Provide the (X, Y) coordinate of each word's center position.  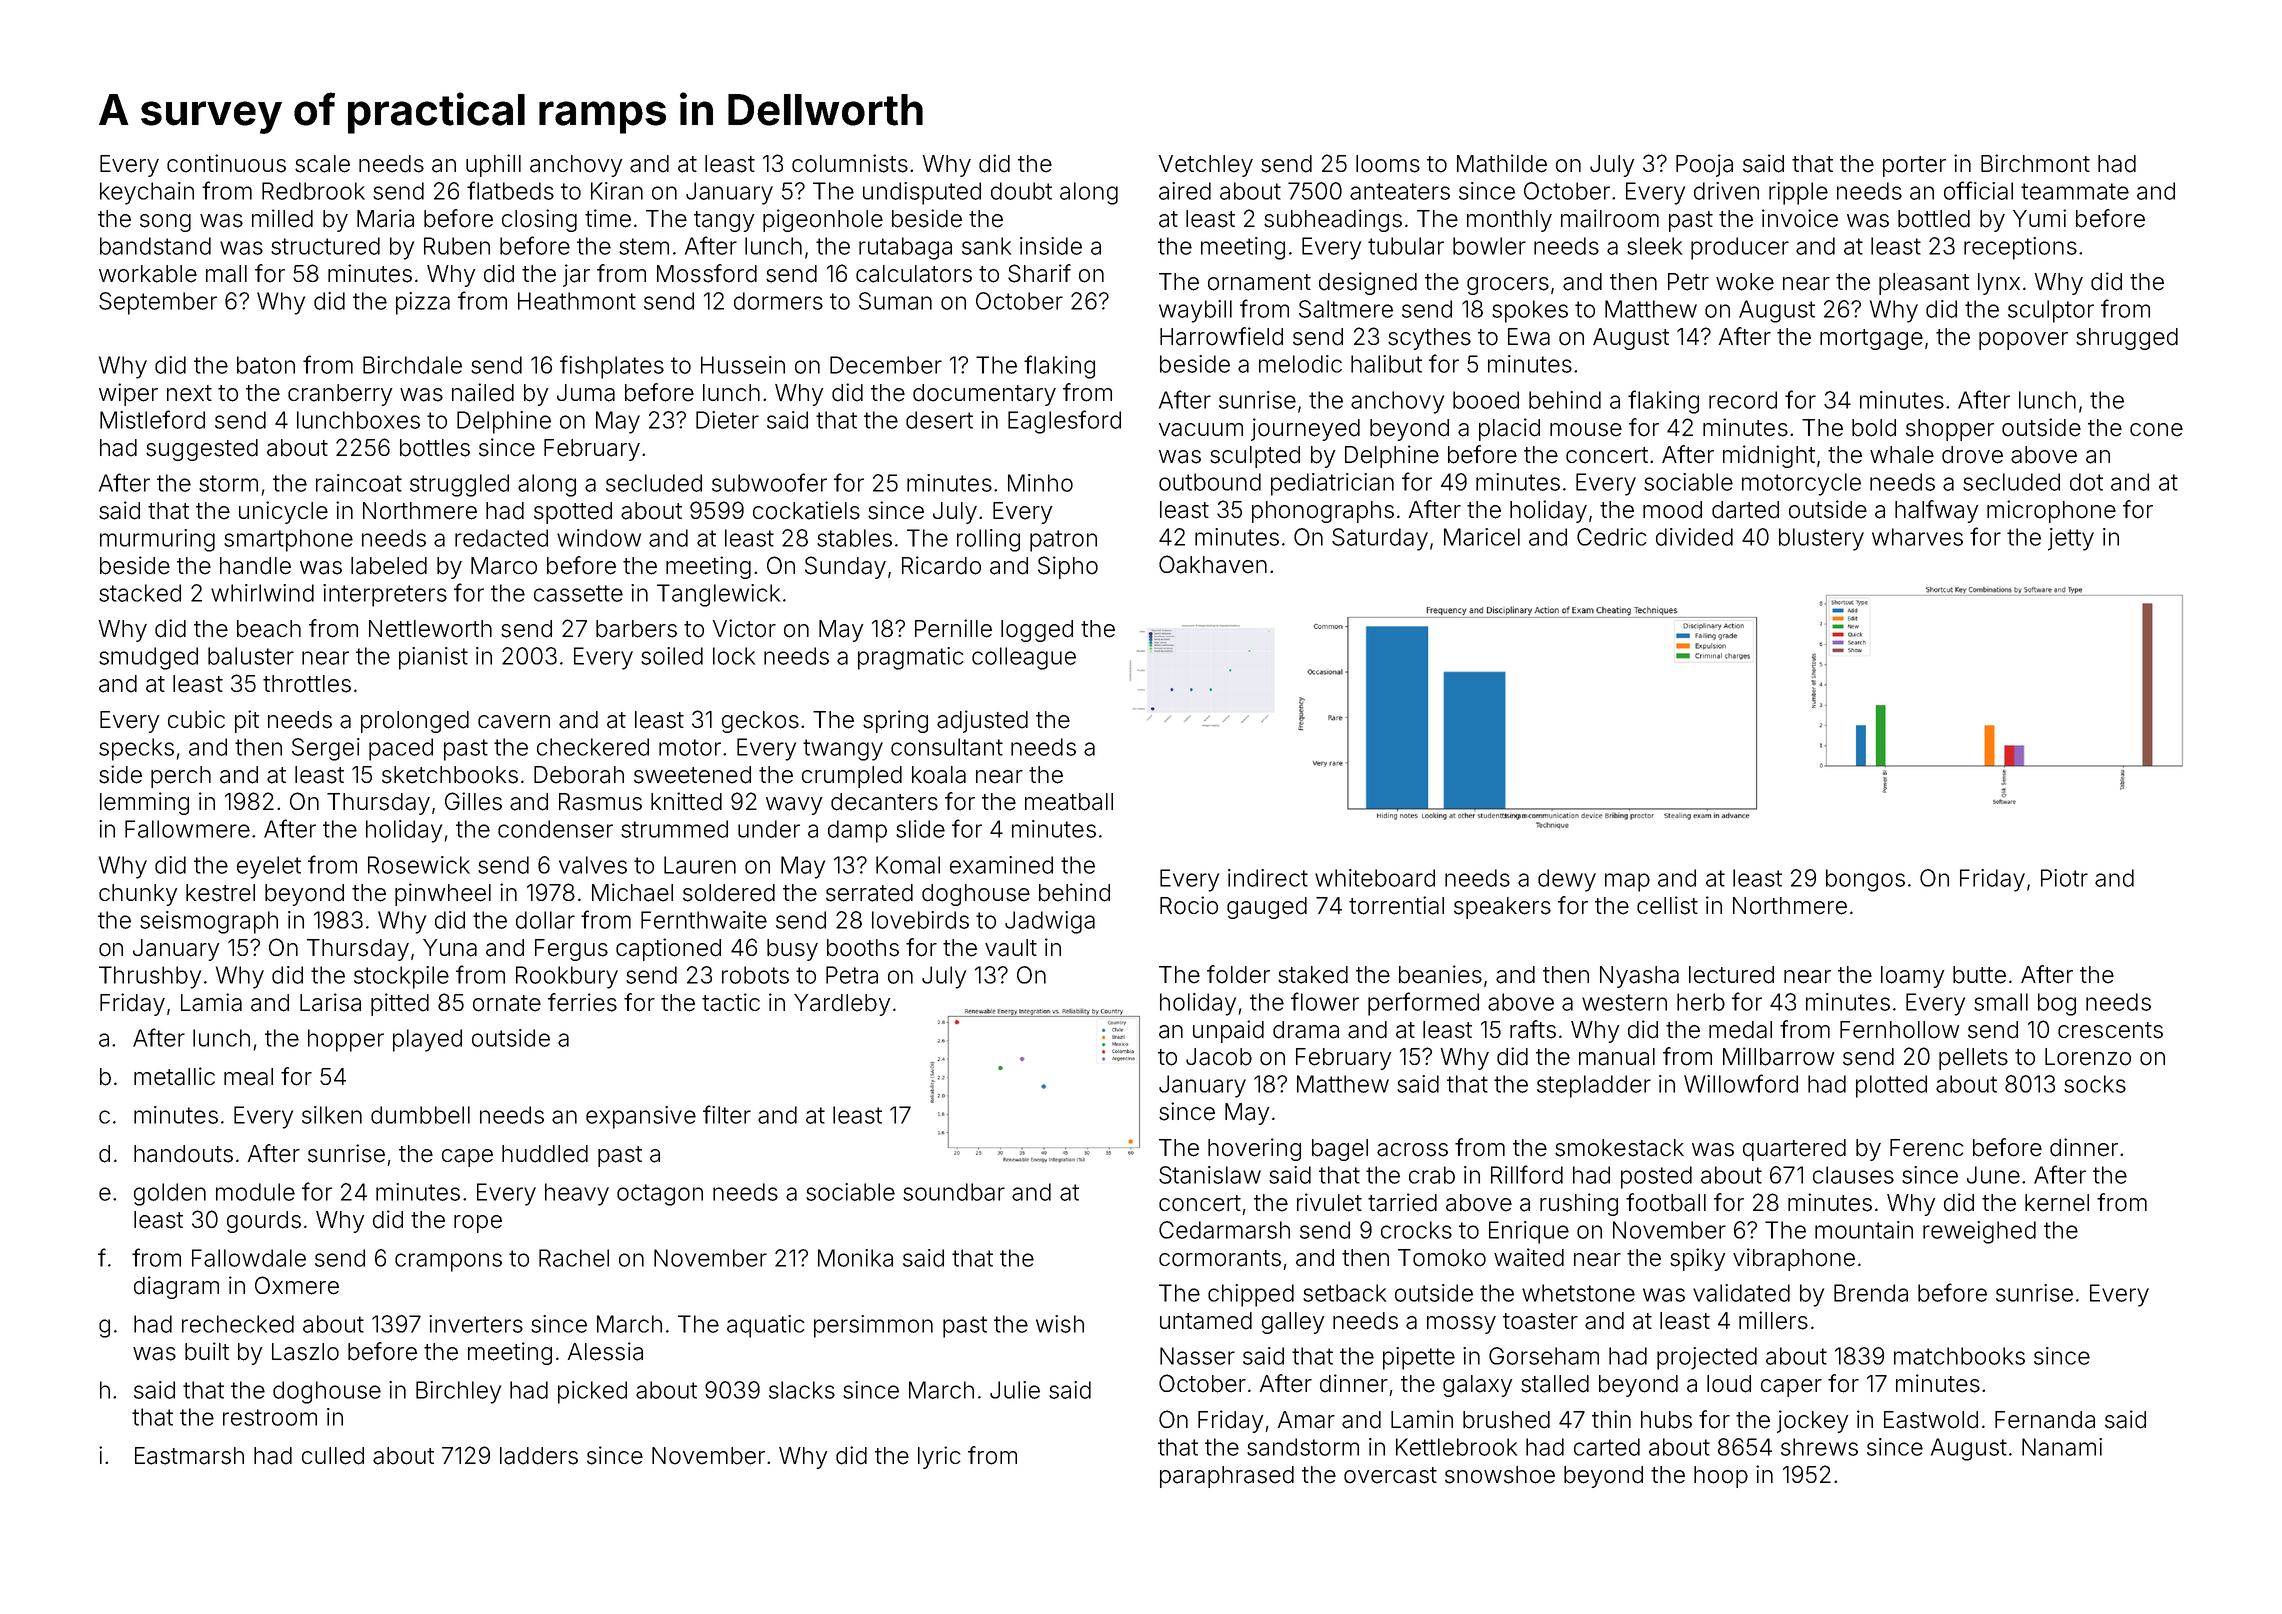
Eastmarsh (189, 1456)
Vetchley (1206, 166)
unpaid (1228, 1031)
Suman (895, 301)
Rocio (1189, 905)
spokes (1530, 311)
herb (1701, 1002)
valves (593, 865)
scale (322, 164)
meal (248, 1077)
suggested (202, 450)
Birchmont (2035, 163)
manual (1617, 1057)
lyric (939, 1457)
